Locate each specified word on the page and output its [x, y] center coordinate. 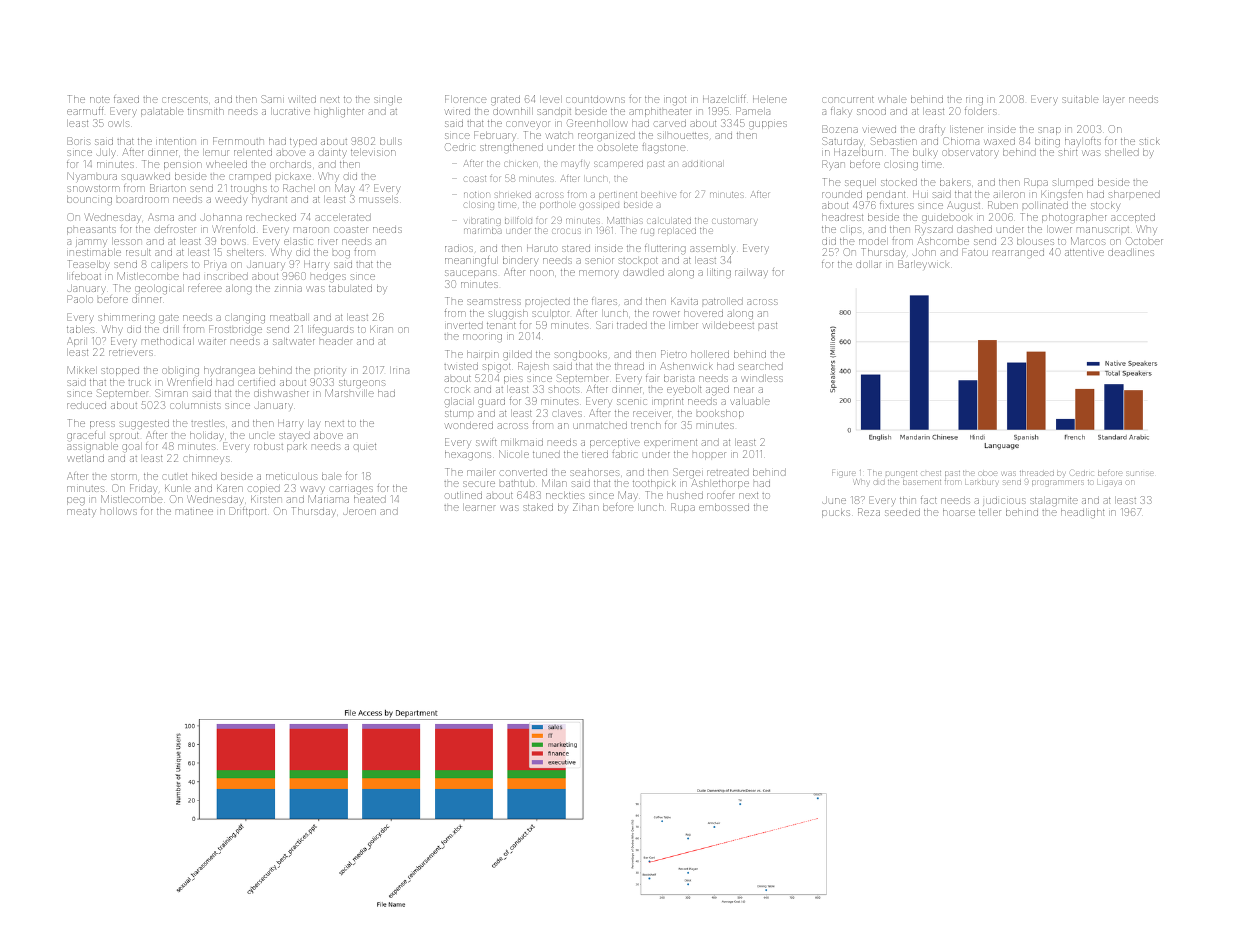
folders [981, 111]
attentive [1084, 252]
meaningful [471, 260]
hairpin [483, 355]
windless [762, 378]
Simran [171, 393]
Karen [230, 488]
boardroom [143, 199]
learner [479, 507]
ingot [675, 100]
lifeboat [84, 276]
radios [459, 248]
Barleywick [923, 264]
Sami [272, 99]
